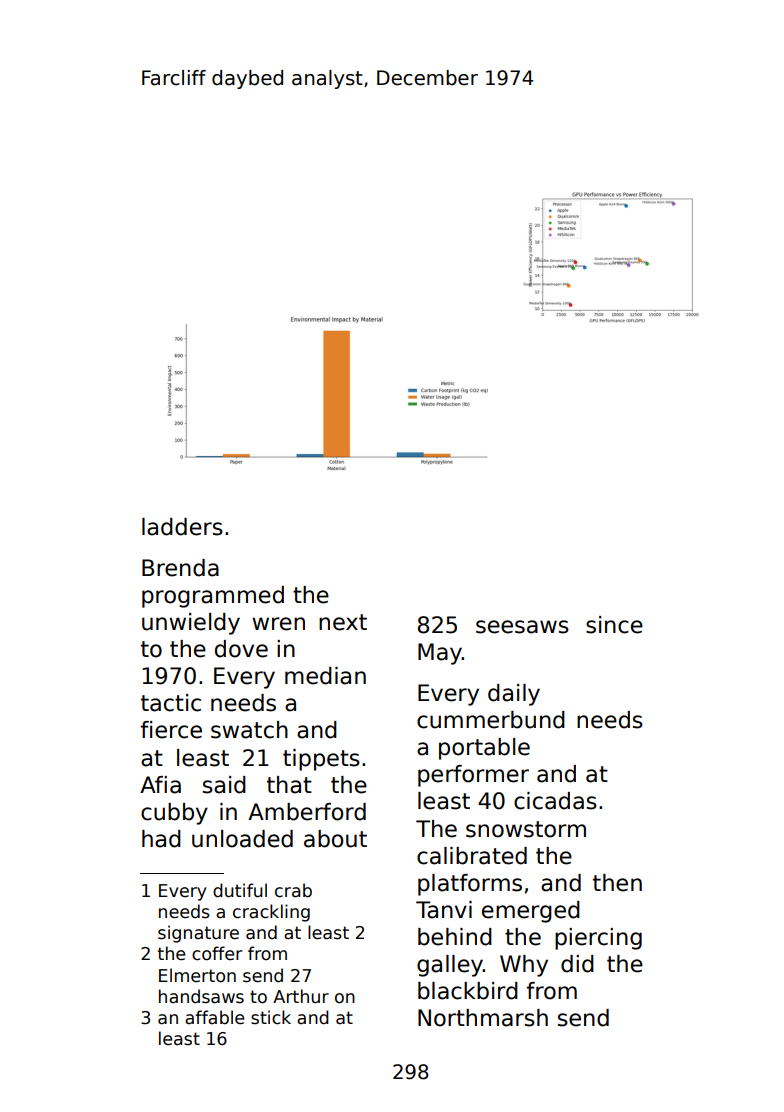 Image resolution: width=784 pixels, height=1112 pixels. What do you see at coordinates (241, 649) in the image?
I see `dove` at bounding box center [241, 649].
